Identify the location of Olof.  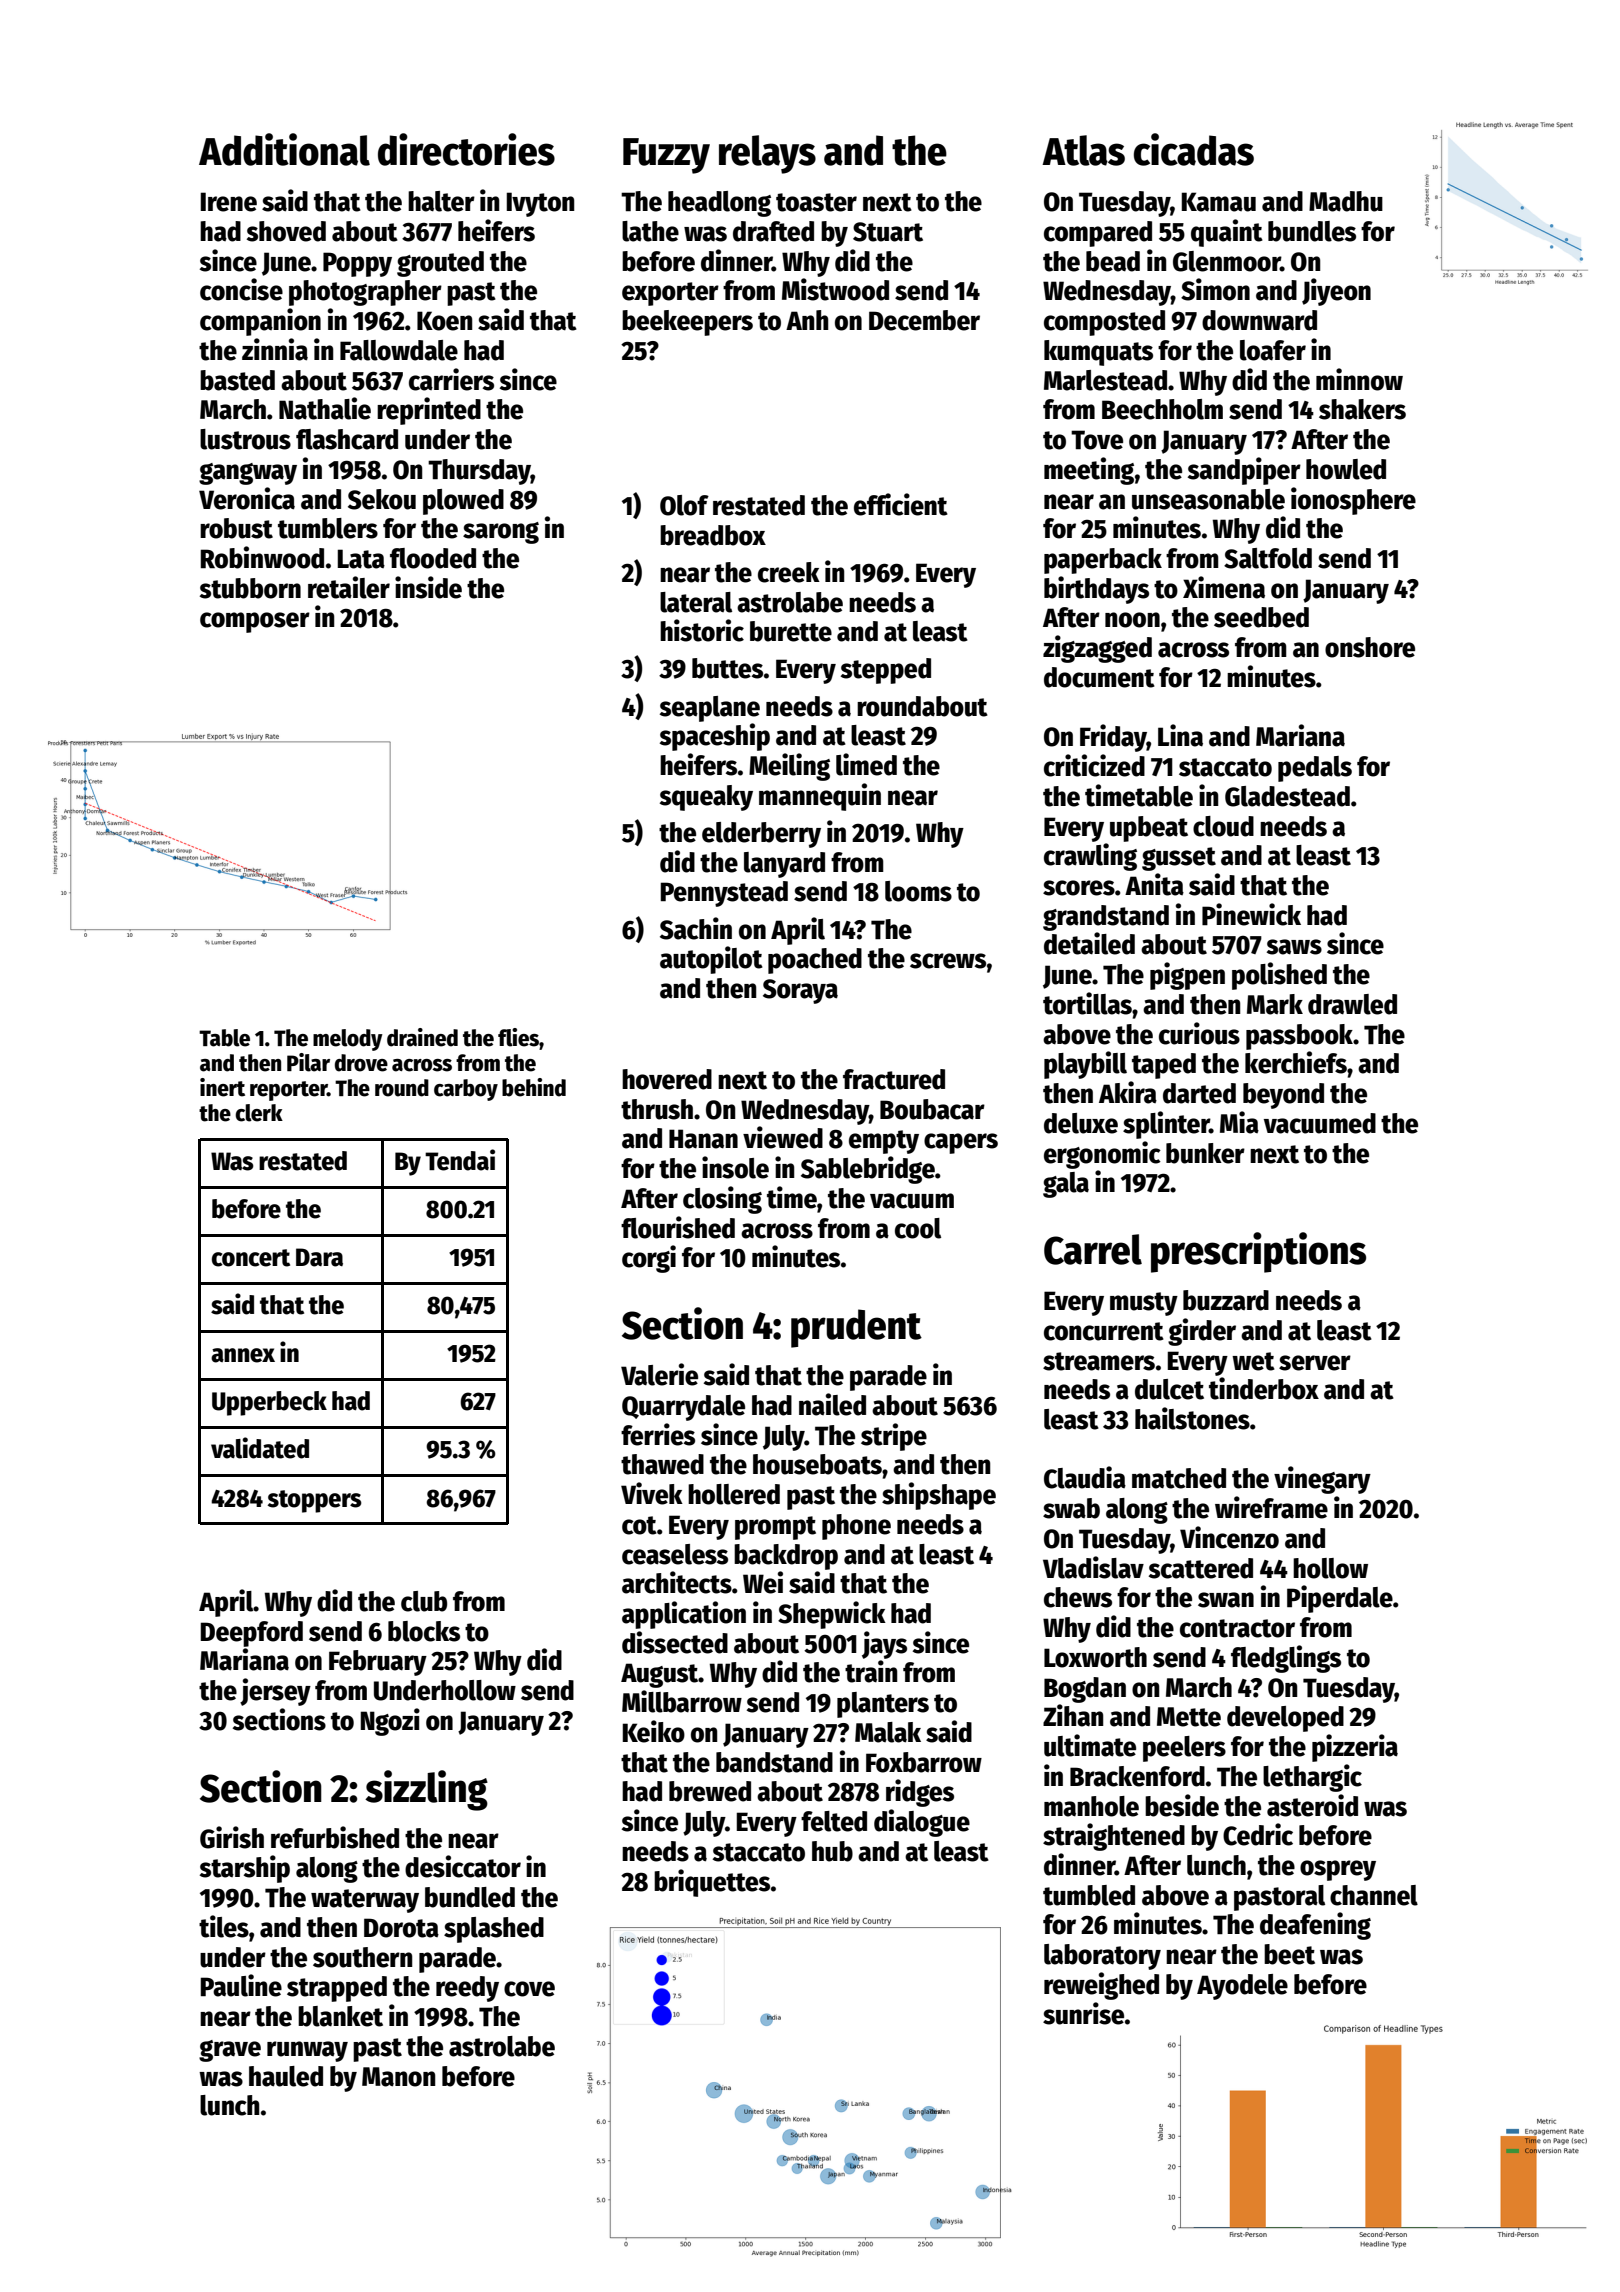
(684, 505).
